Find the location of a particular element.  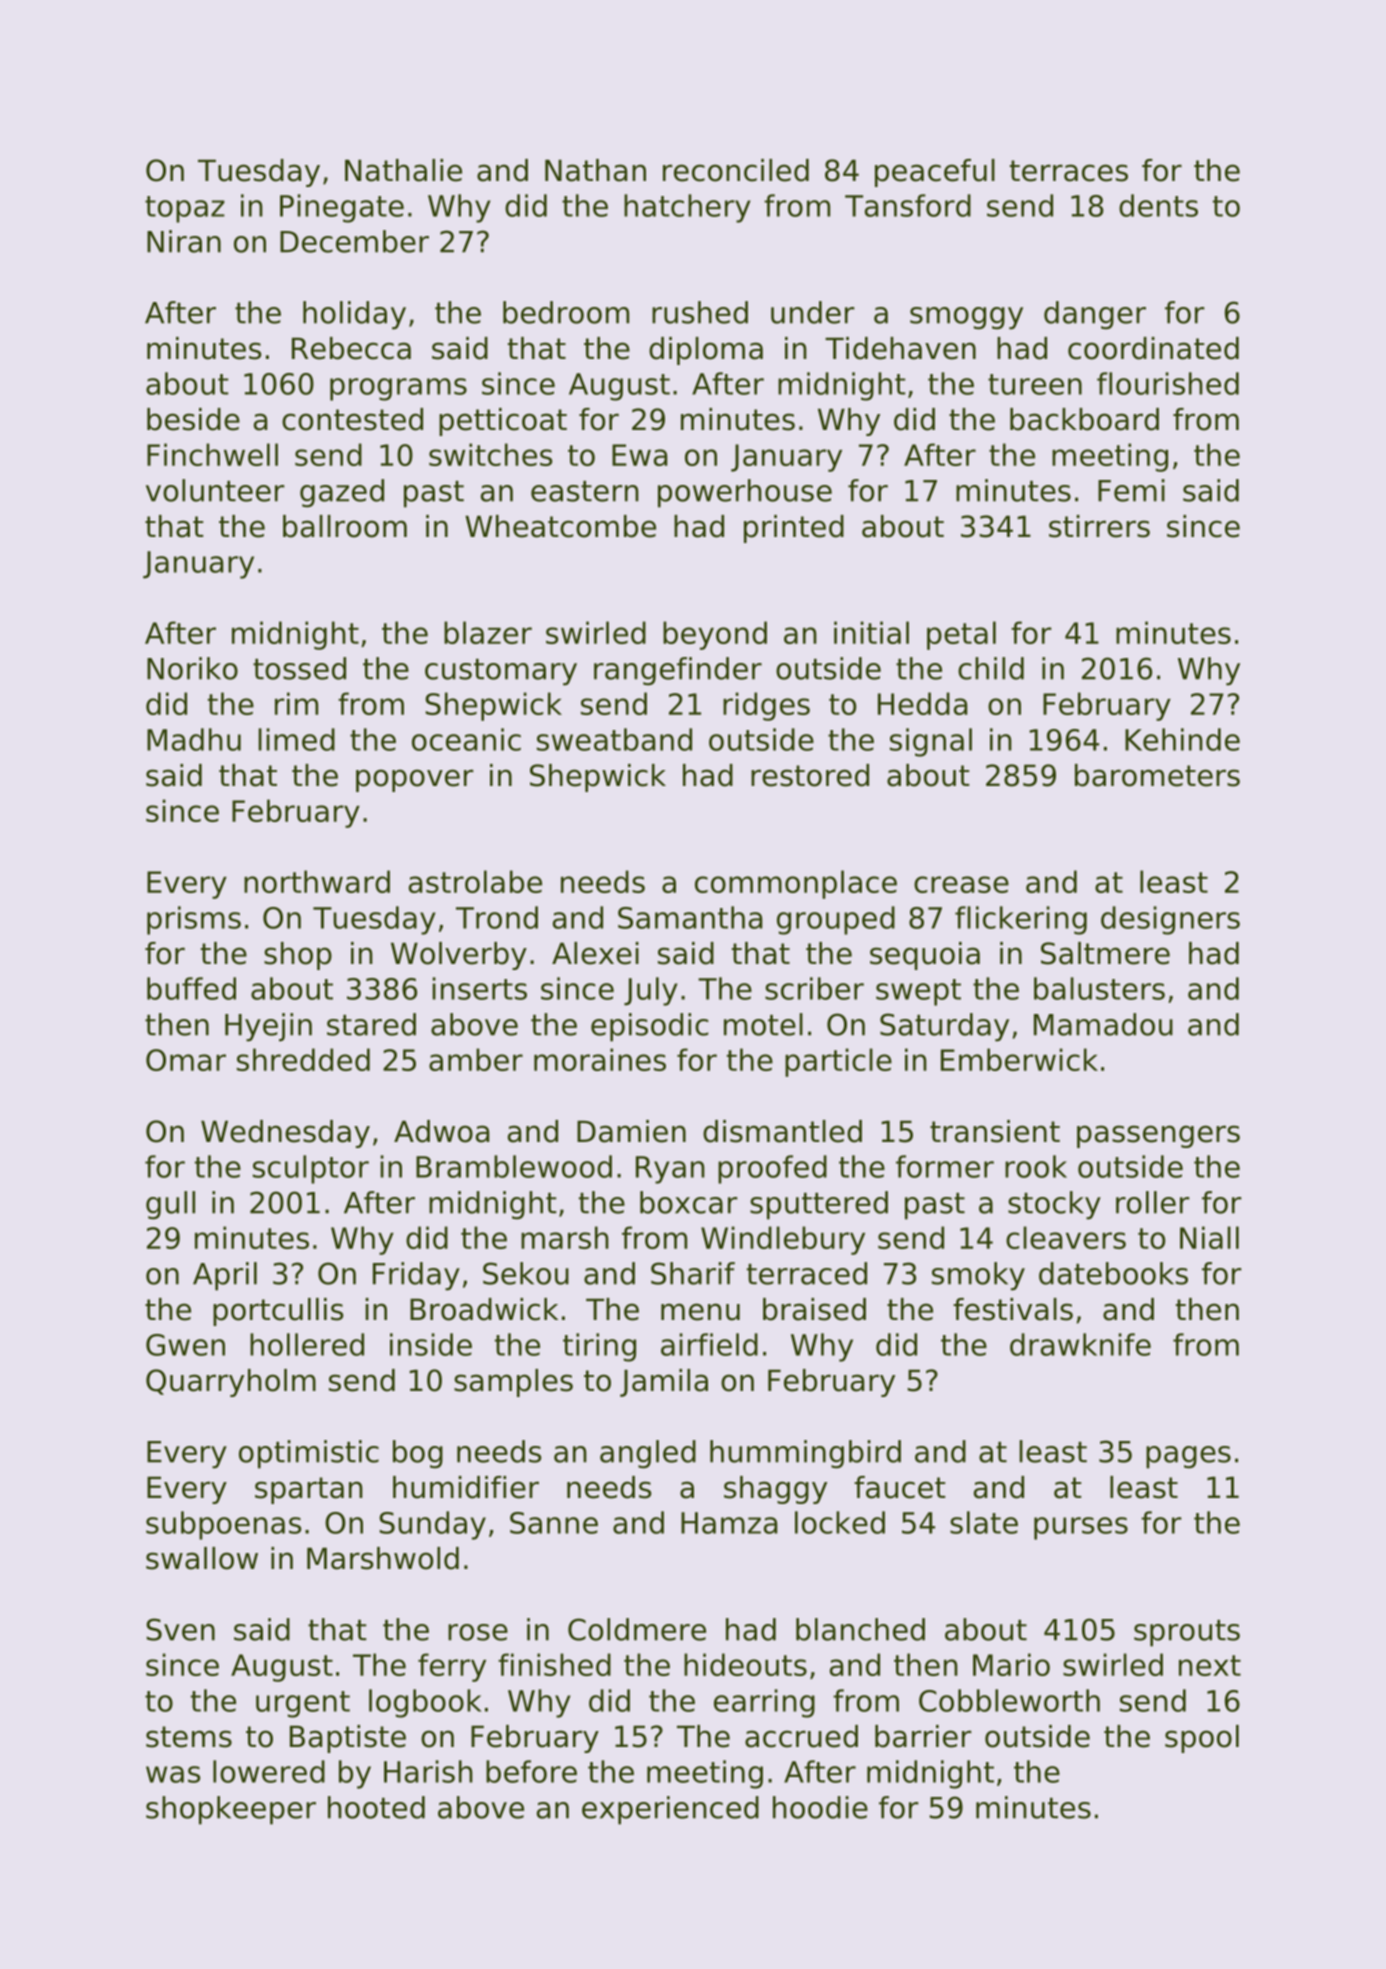

rushed is located at coordinates (700, 312).
